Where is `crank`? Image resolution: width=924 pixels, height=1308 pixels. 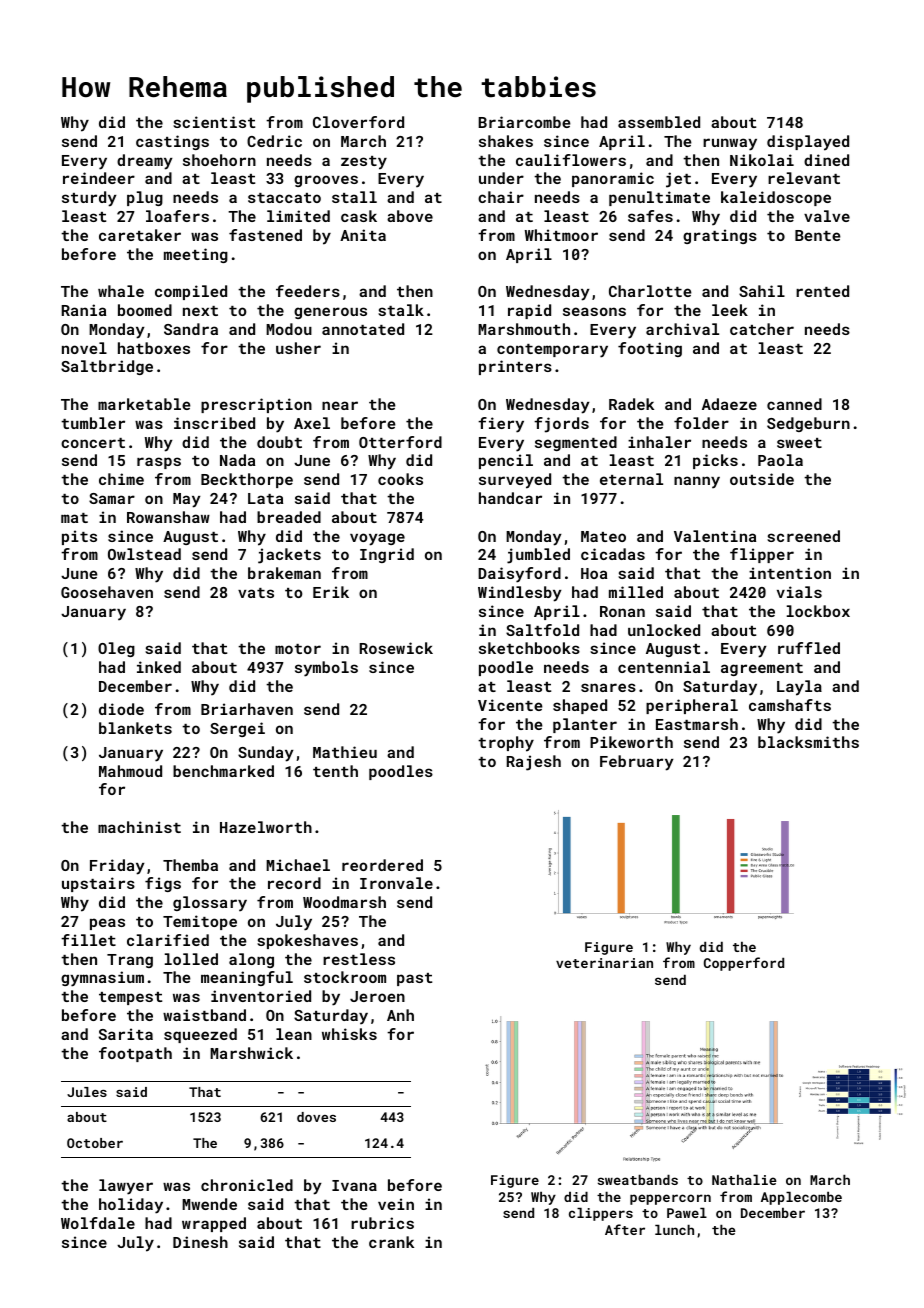
crank is located at coordinates (391, 1242).
